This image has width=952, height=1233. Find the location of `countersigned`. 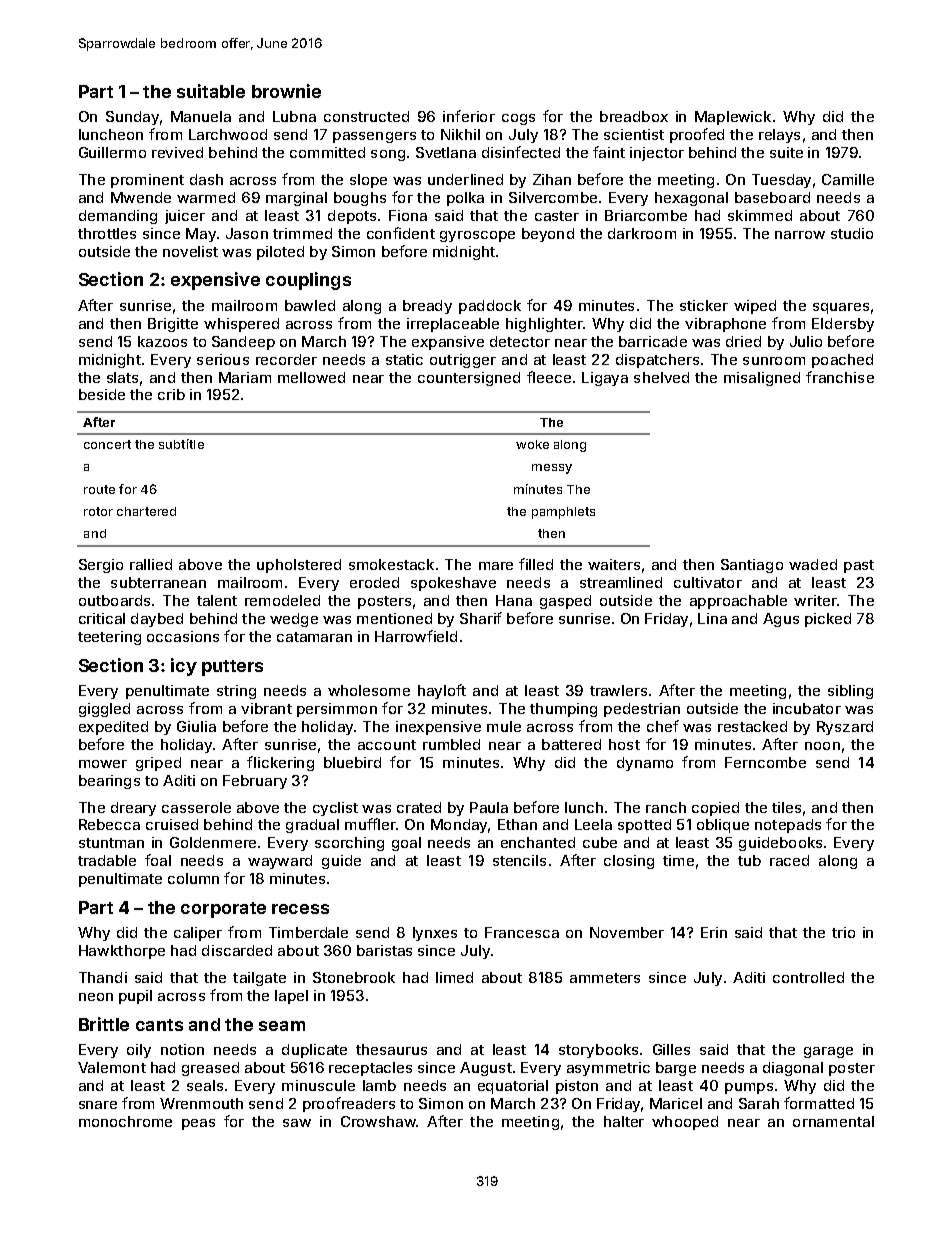

countersigned is located at coordinates (469, 379).
